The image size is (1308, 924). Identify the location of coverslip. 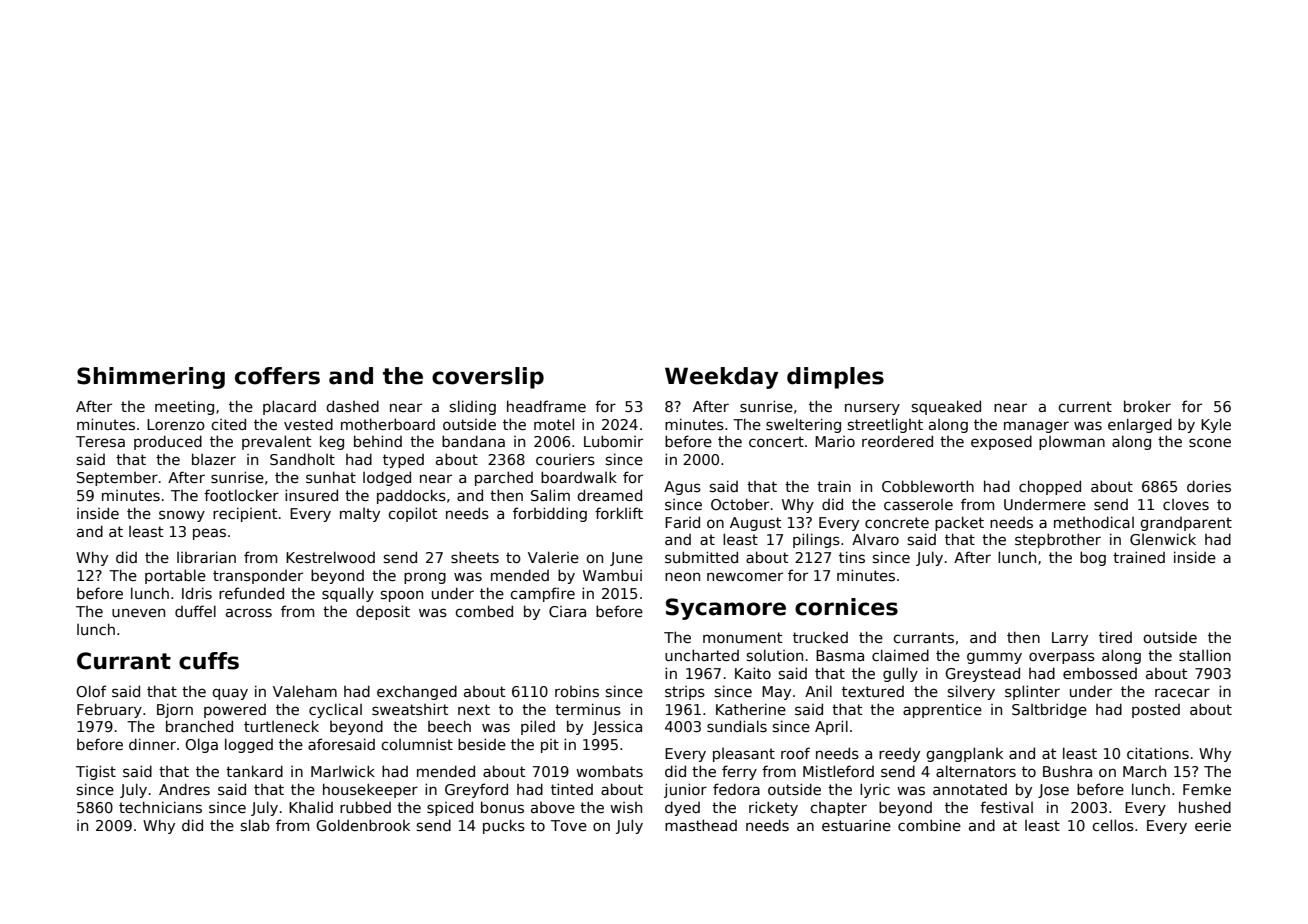
(488, 378).
